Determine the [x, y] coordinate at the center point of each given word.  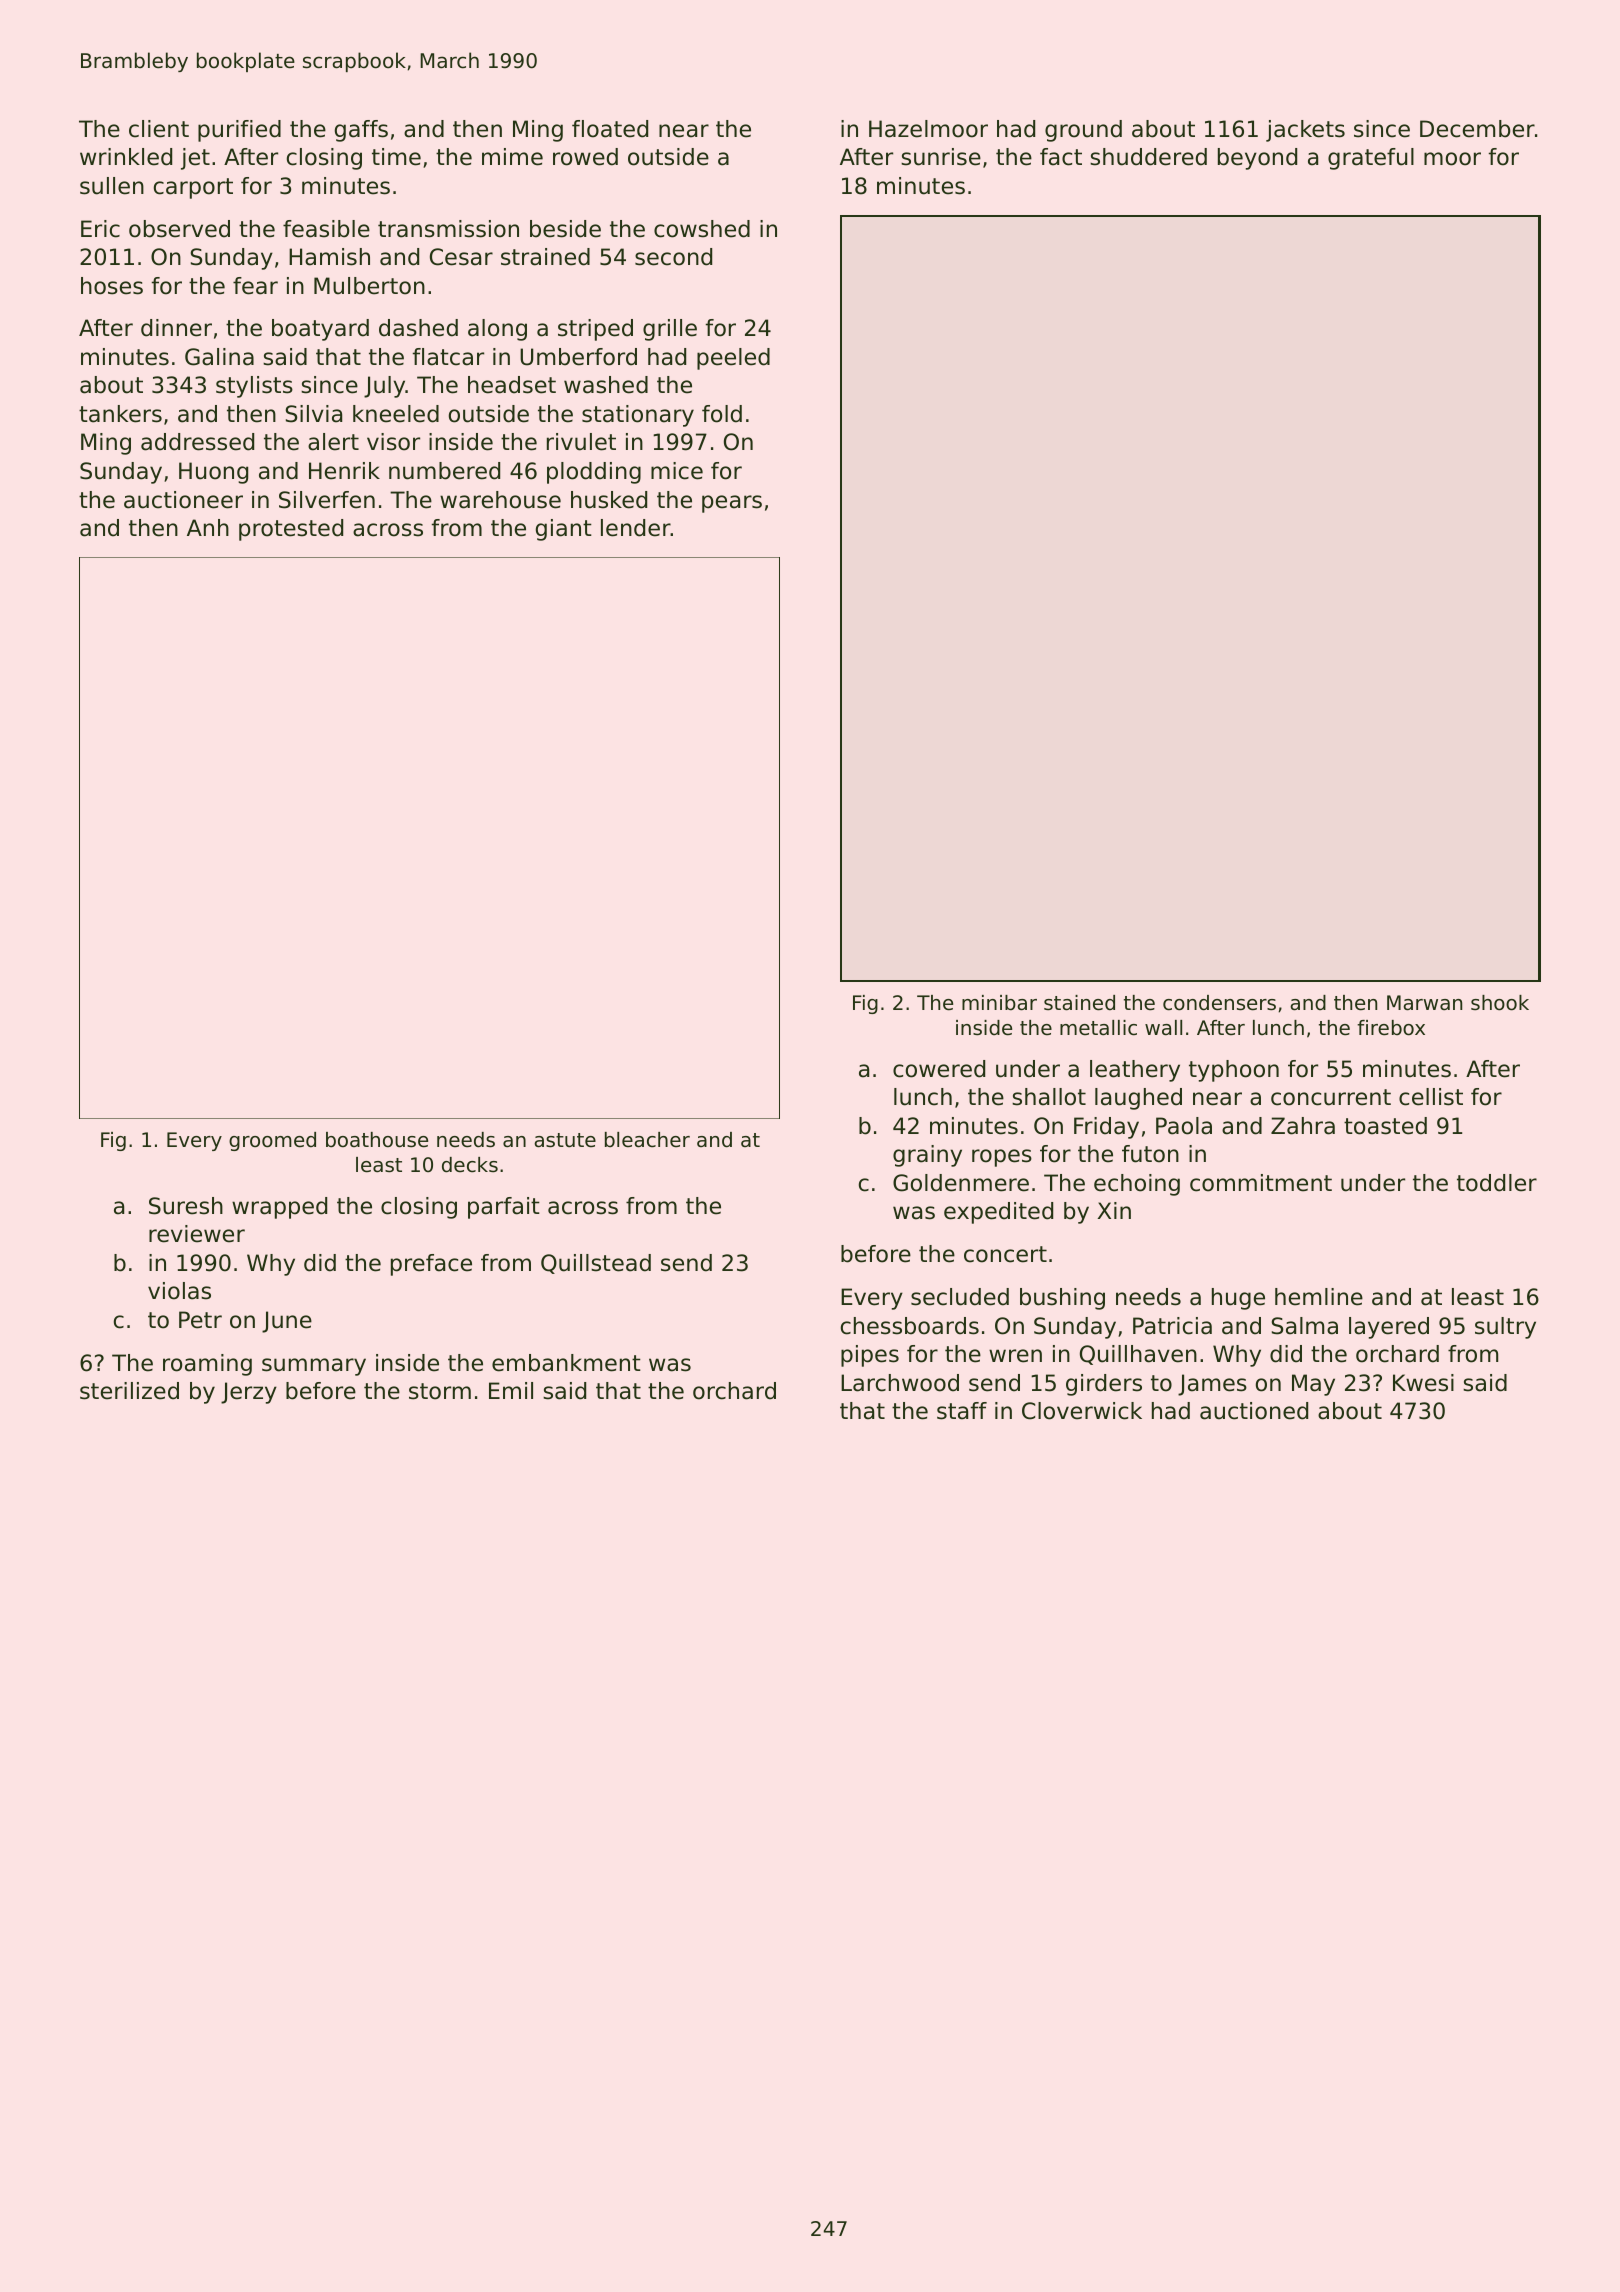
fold [722, 414]
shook [1500, 1003]
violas [179, 1291]
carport [193, 188]
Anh [208, 527]
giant [564, 530]
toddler [1497, 1183]
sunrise [941, 157]
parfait [504, 1208]
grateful [1371, 159]
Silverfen [327, 500]
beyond [1257, 159]
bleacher [647, 1140]
